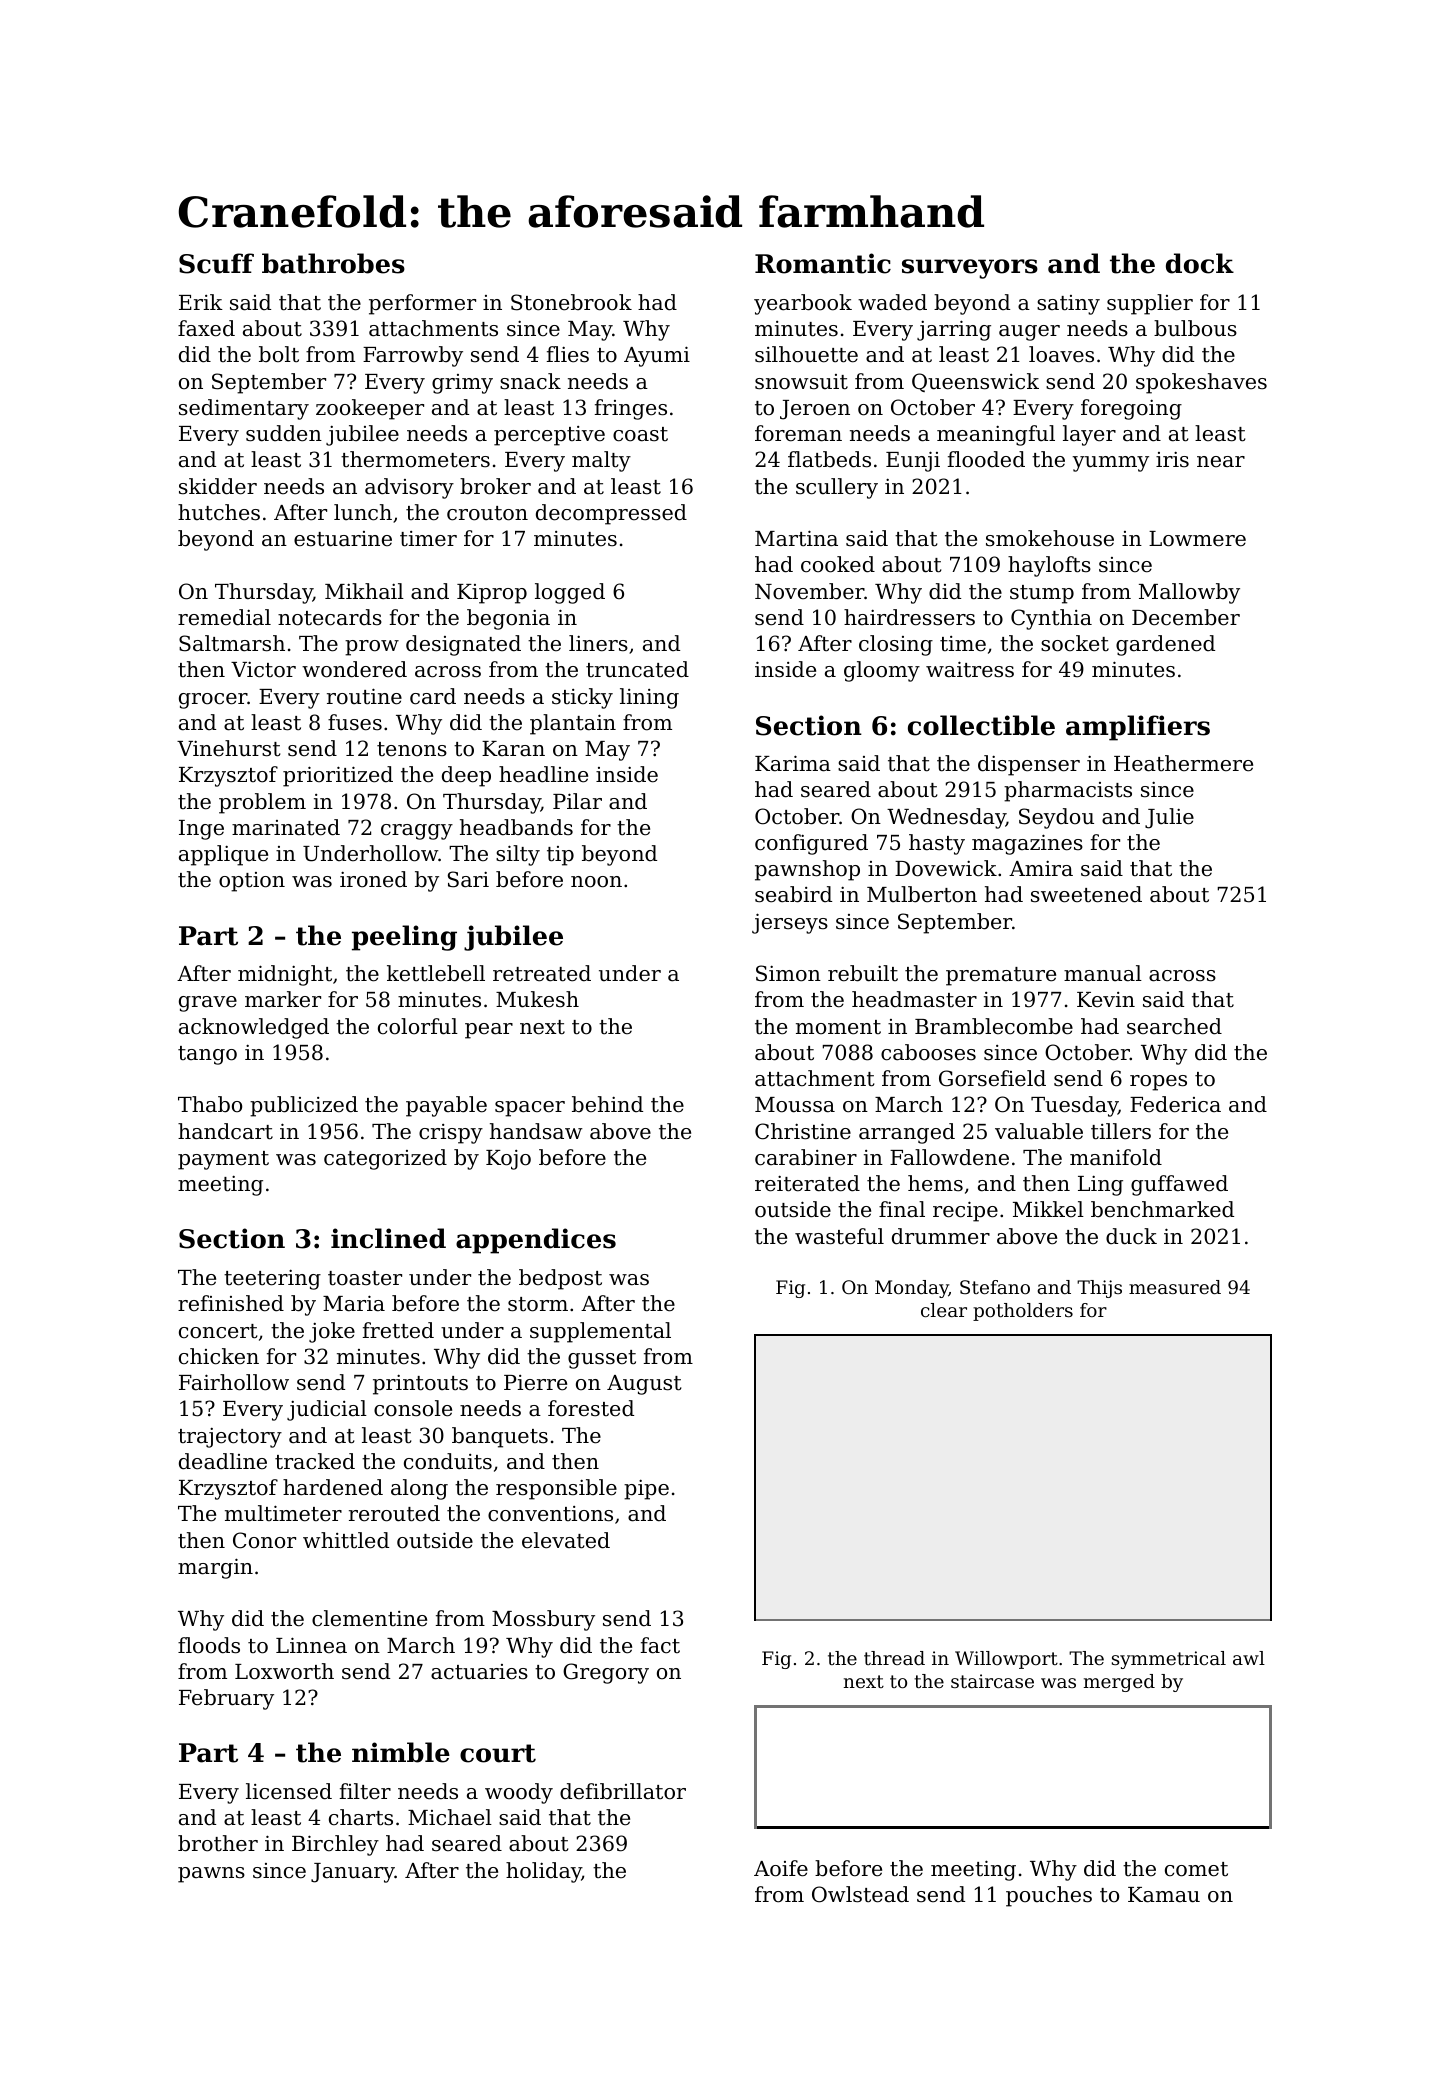 The height and width of the image is (2100, 1450). I want to click on dock, so click(1200, 263).
